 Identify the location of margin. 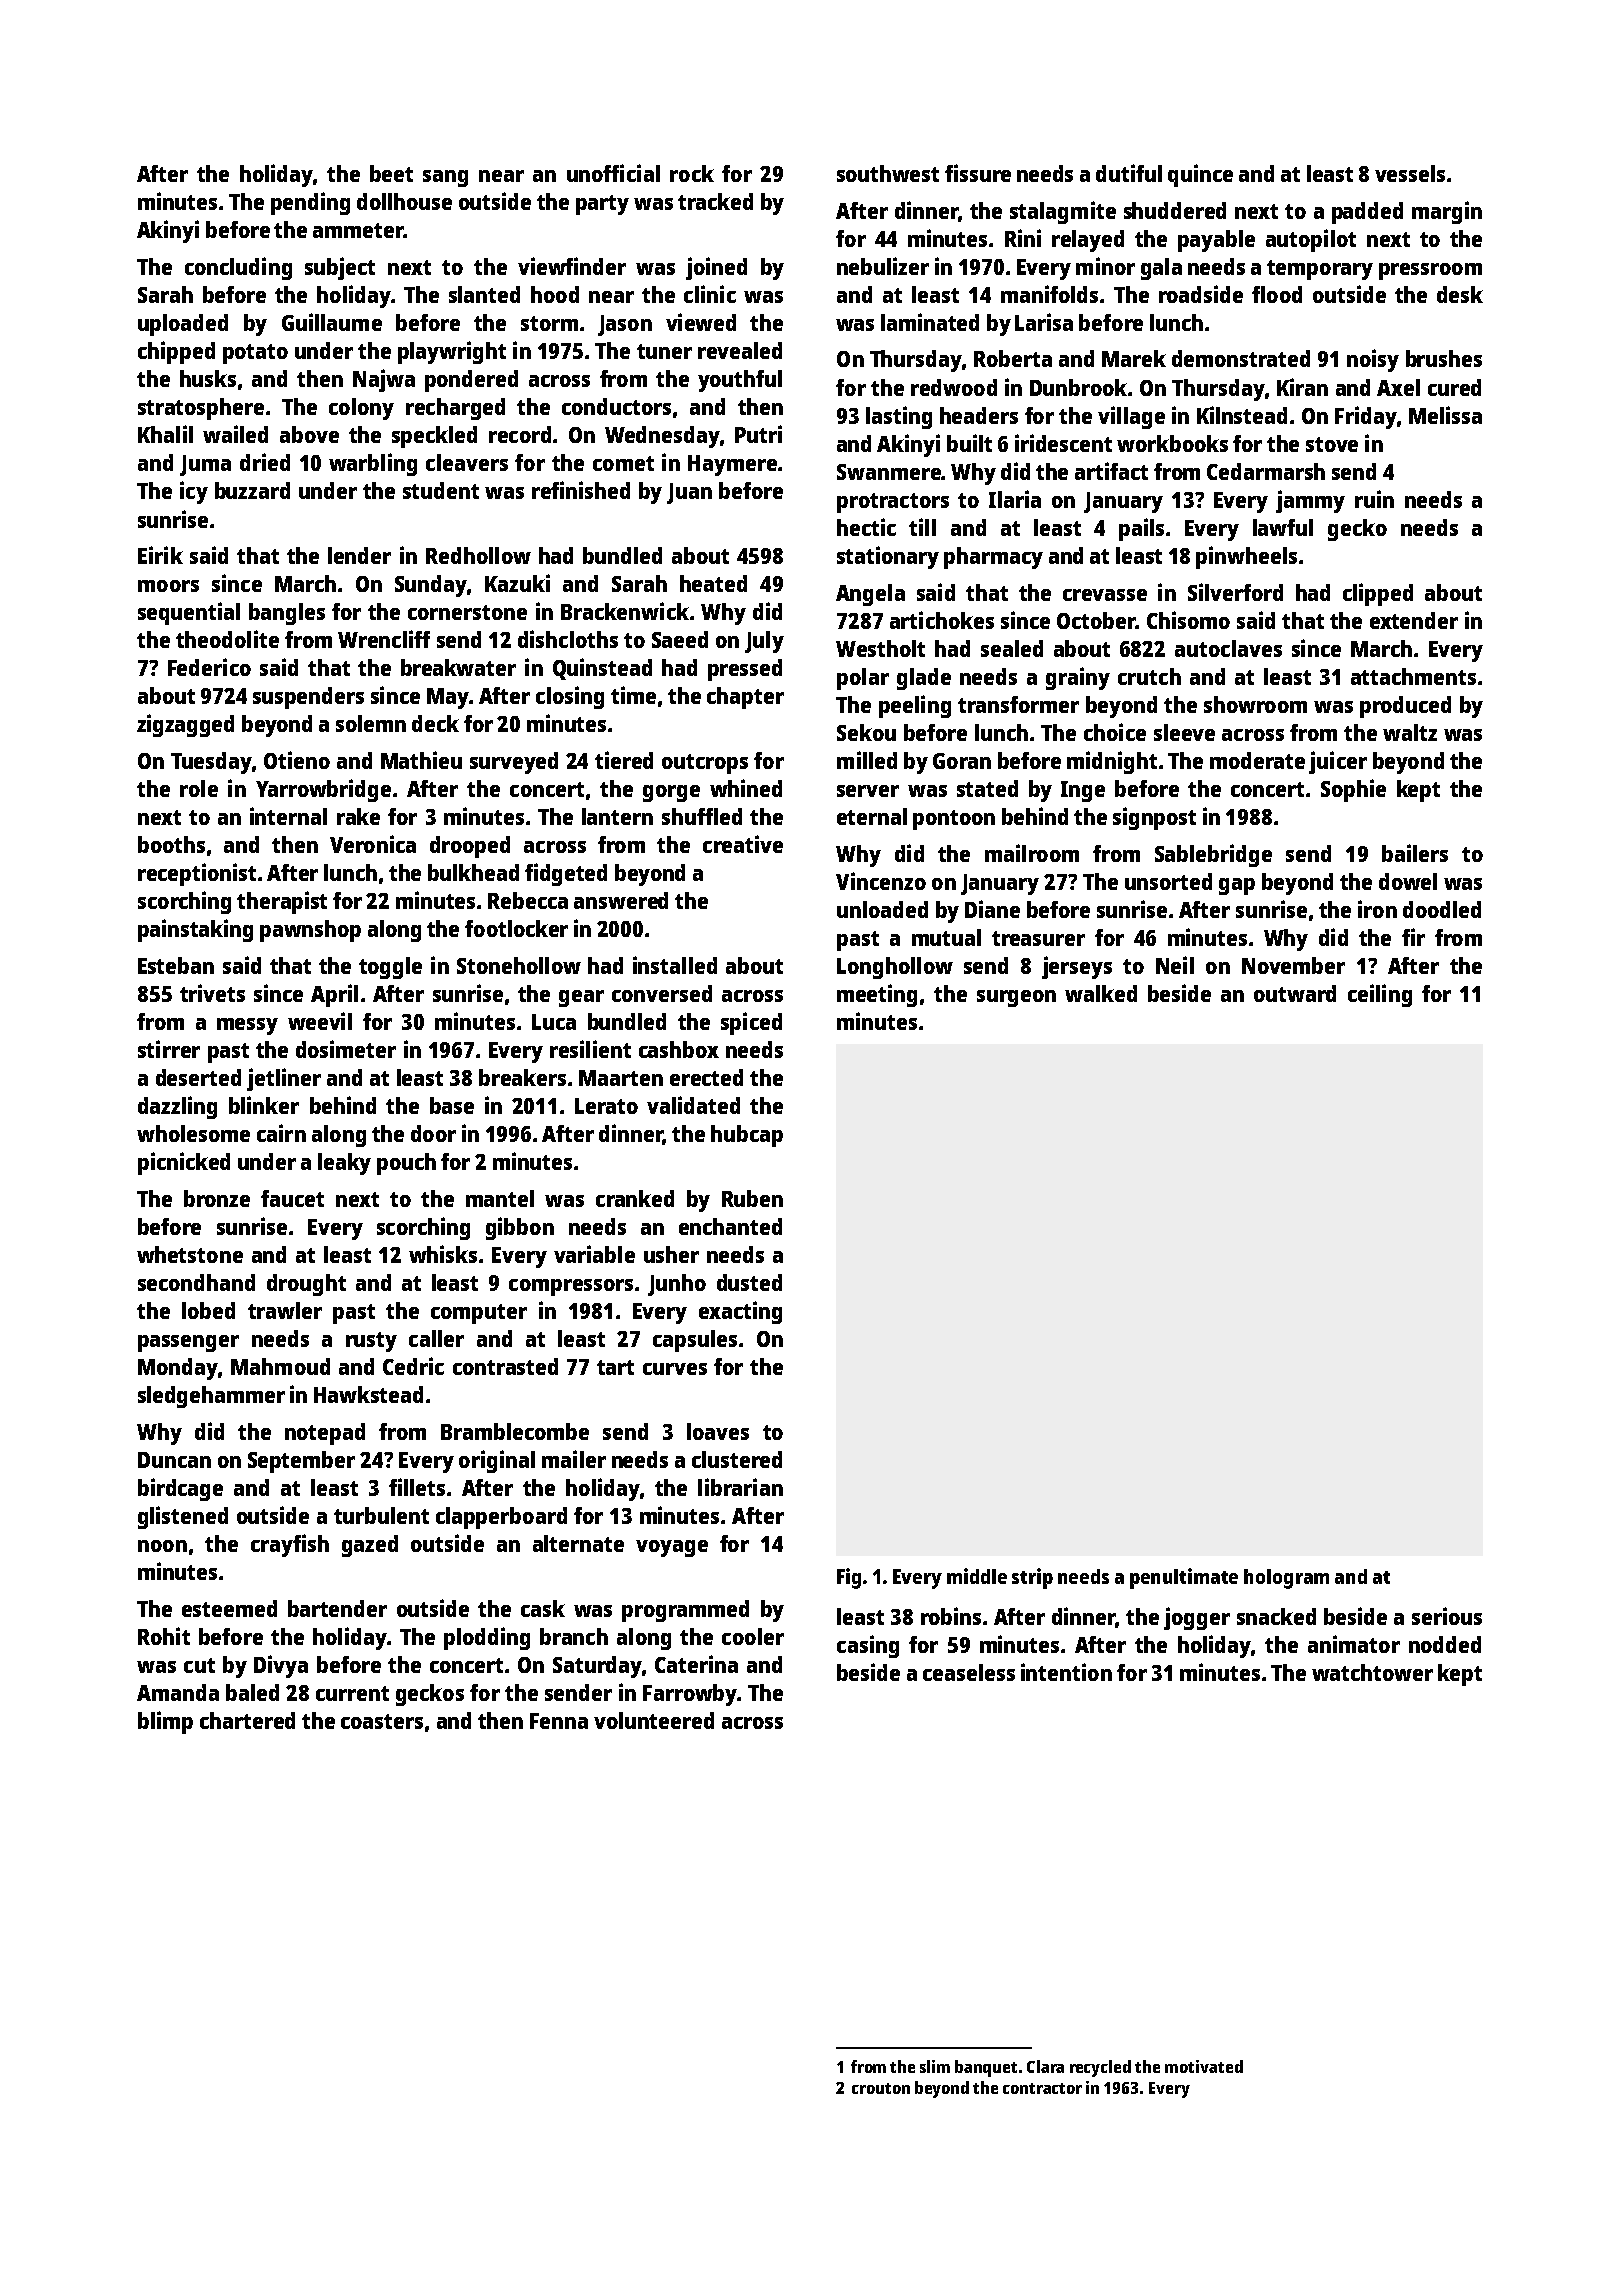
(1447, 212).
